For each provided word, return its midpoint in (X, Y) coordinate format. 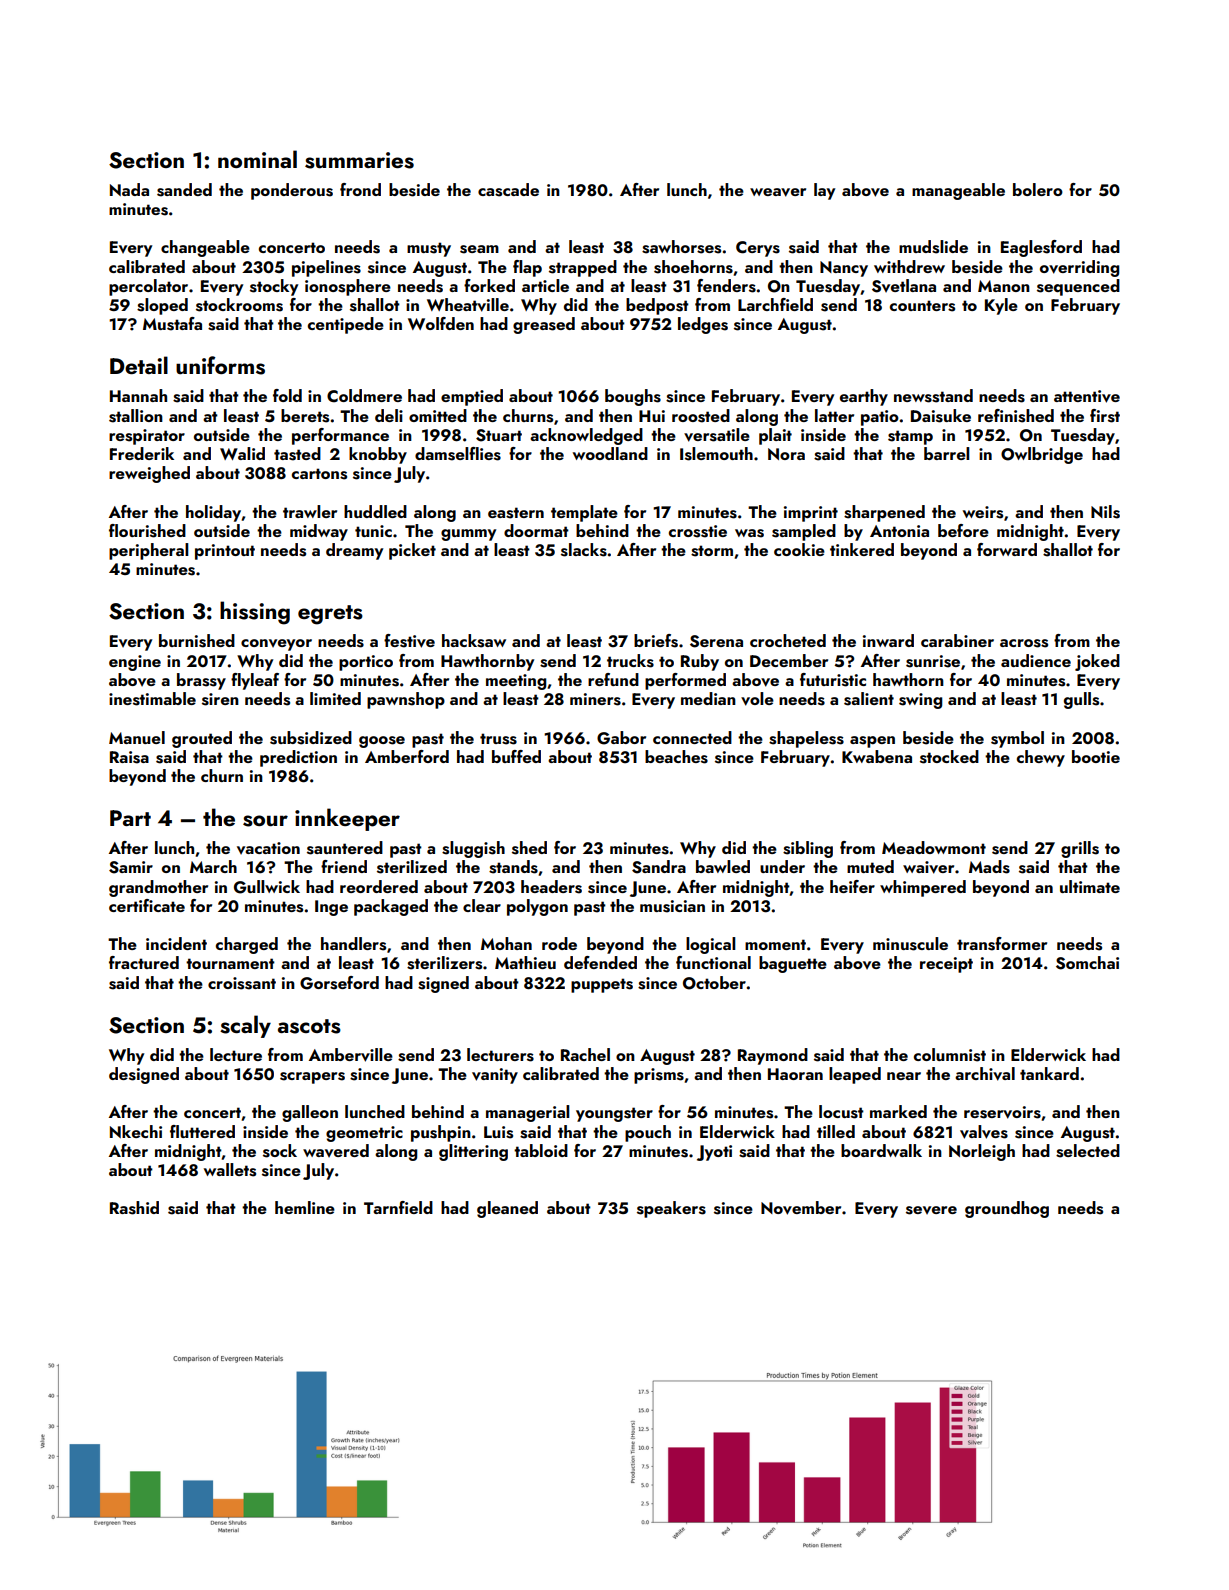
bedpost (657, 306)
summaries (359, 160)
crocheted (788, 640)
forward (1007, 549)
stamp (910, 437)
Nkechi (136, 1131)
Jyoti (714, 1153)
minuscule (910, 944)
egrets (330, 615)
